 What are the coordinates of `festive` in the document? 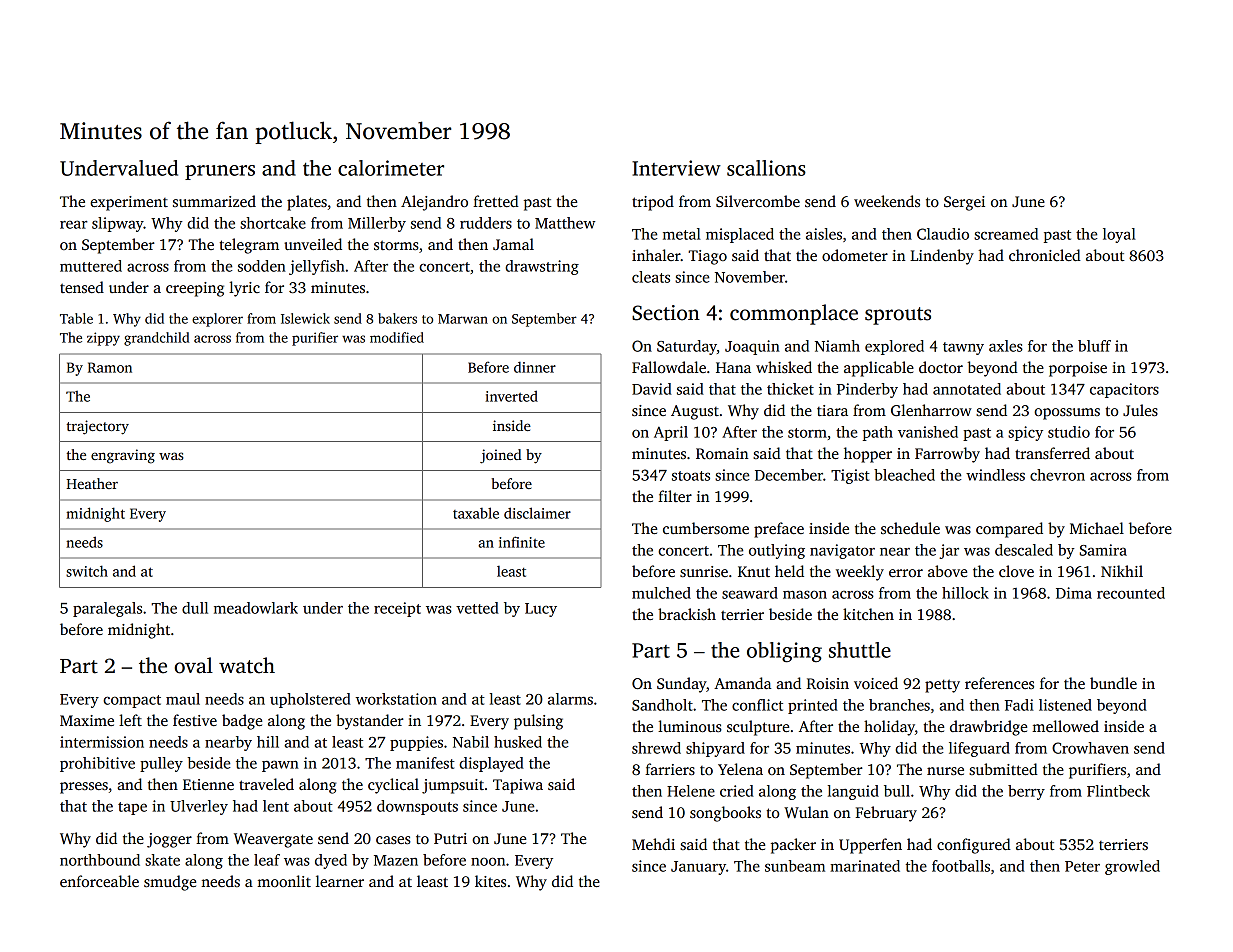 It's located at (195, 720).
